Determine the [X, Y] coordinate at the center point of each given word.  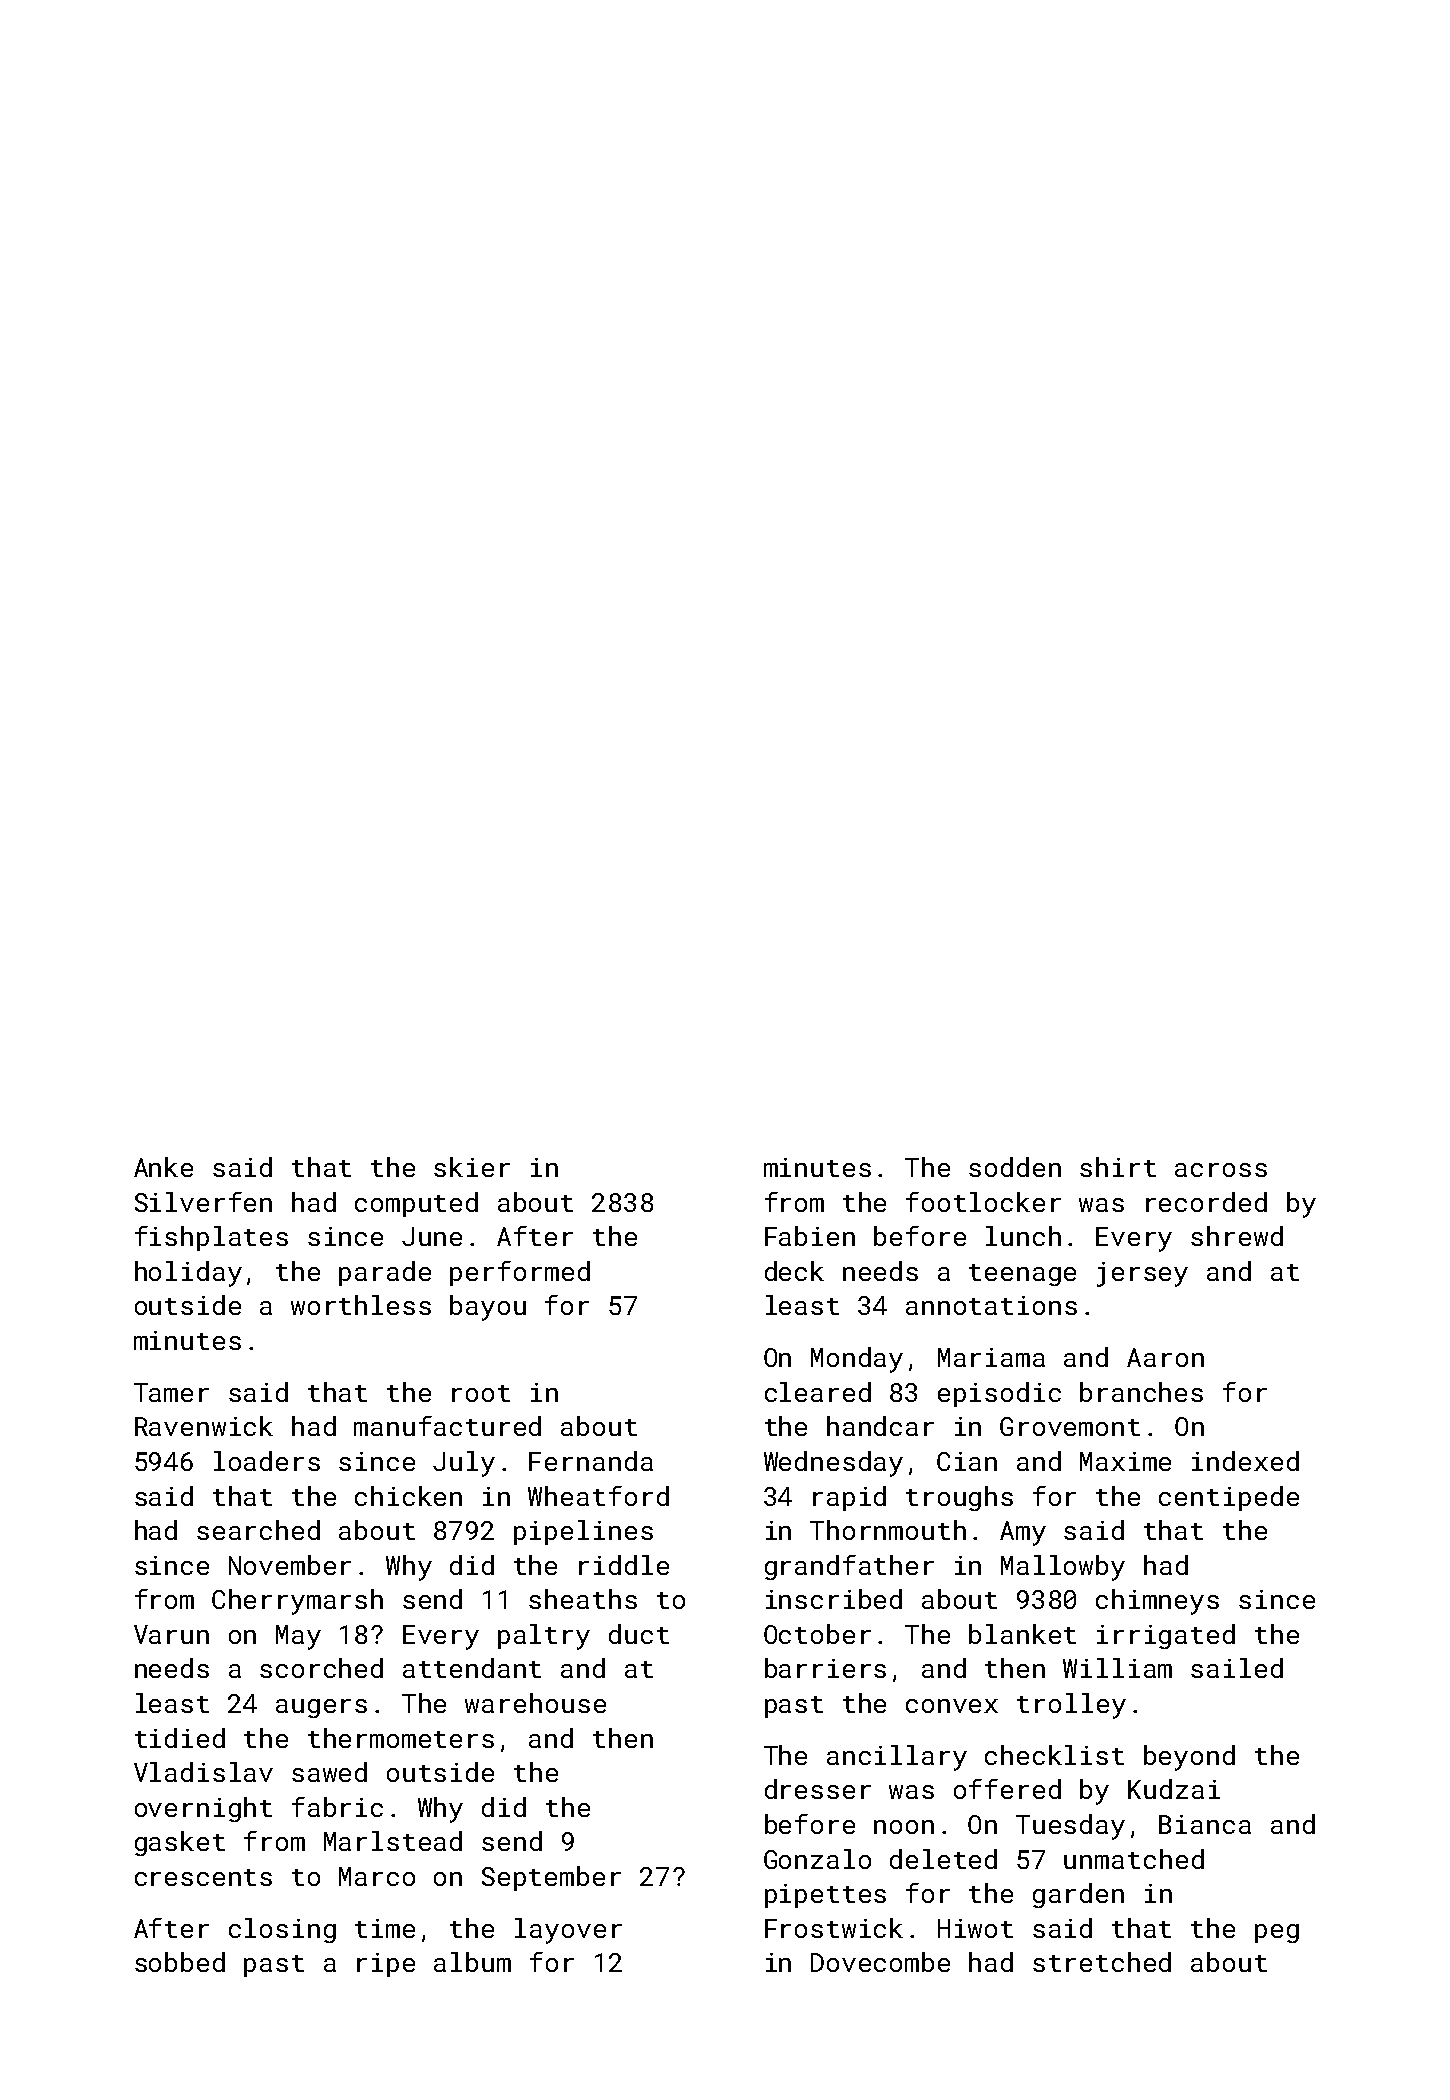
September [551, 1878]
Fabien [810, 1236]
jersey [1142, 1274]
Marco [377, 1876]
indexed [1245, 1461]
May [298, 1637]
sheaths [583, 1599]
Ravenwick [204, 1426]
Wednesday [833, 1464]
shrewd [1237, 1236]
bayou [488, 1308]
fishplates [211, 1238]
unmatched [1134, 1859]
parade [385, 1273]
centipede [1229, 1498]
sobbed [180, 1962]
